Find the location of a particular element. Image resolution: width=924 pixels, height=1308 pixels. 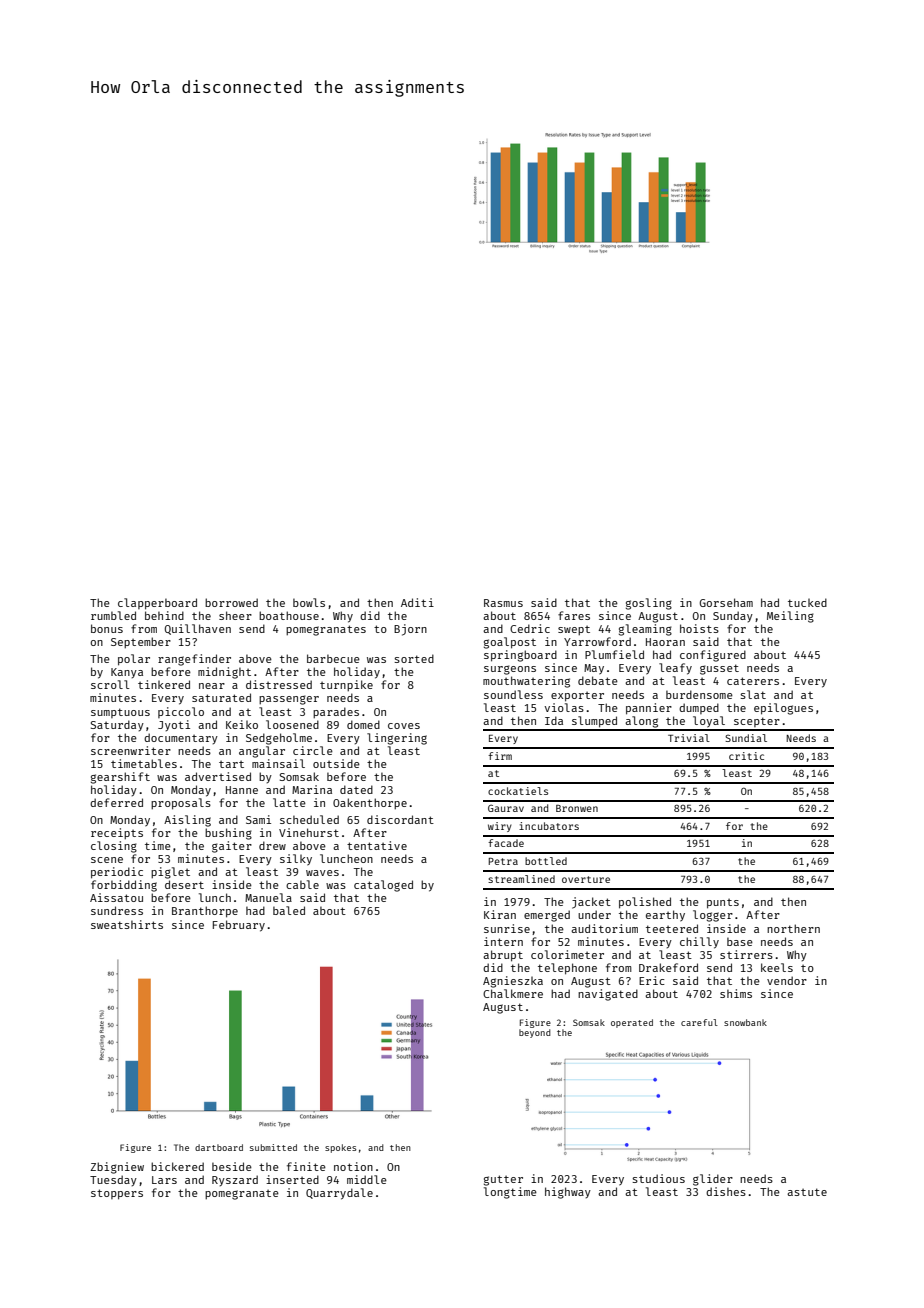

stoppers is located at coordinates (117, 1194).
